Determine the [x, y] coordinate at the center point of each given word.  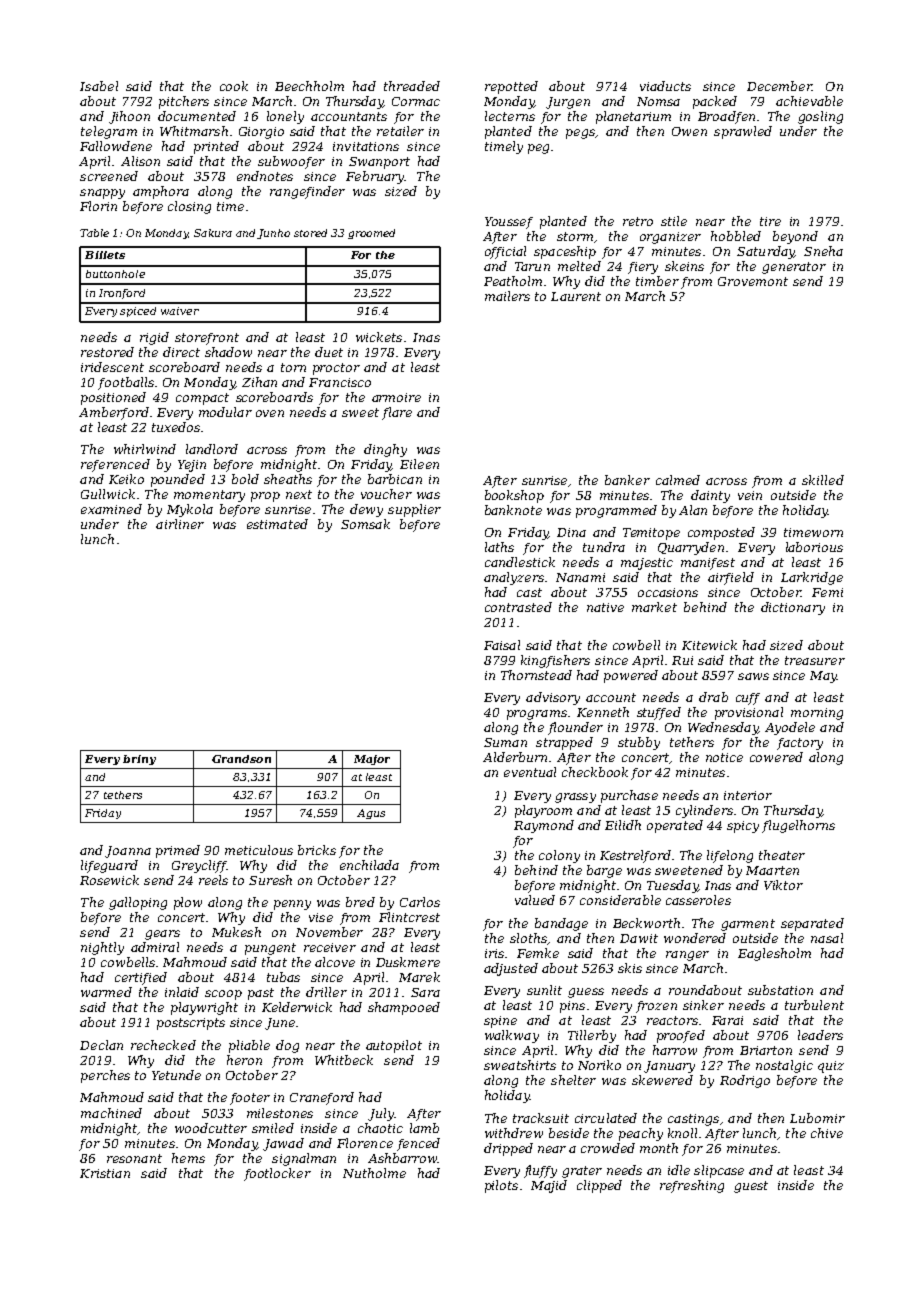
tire [770, 221]
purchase [629, 796]
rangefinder [307, 192]
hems [188, 1158]
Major [372, 760]
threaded [412, 86]
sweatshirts [520, 1065]
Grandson [241, 759]
